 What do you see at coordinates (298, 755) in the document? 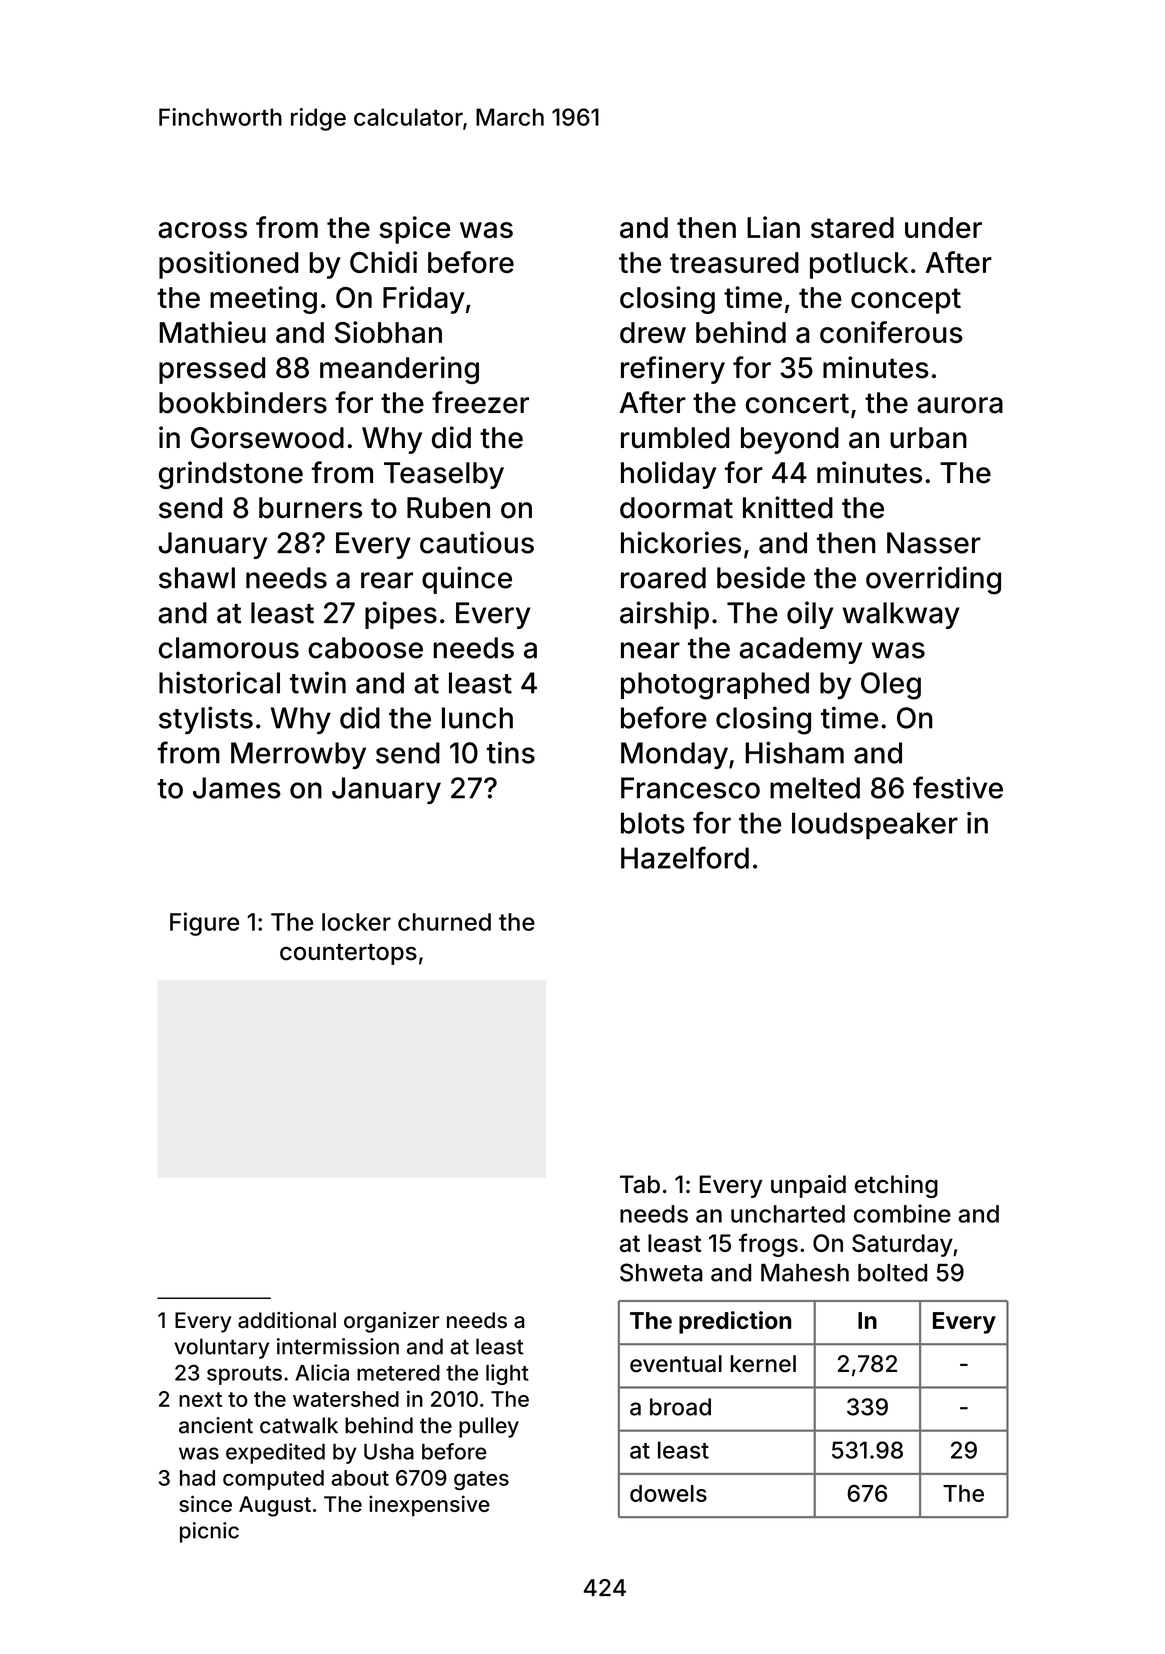
I see `Merrowby` at bounding box center [298, 755].
